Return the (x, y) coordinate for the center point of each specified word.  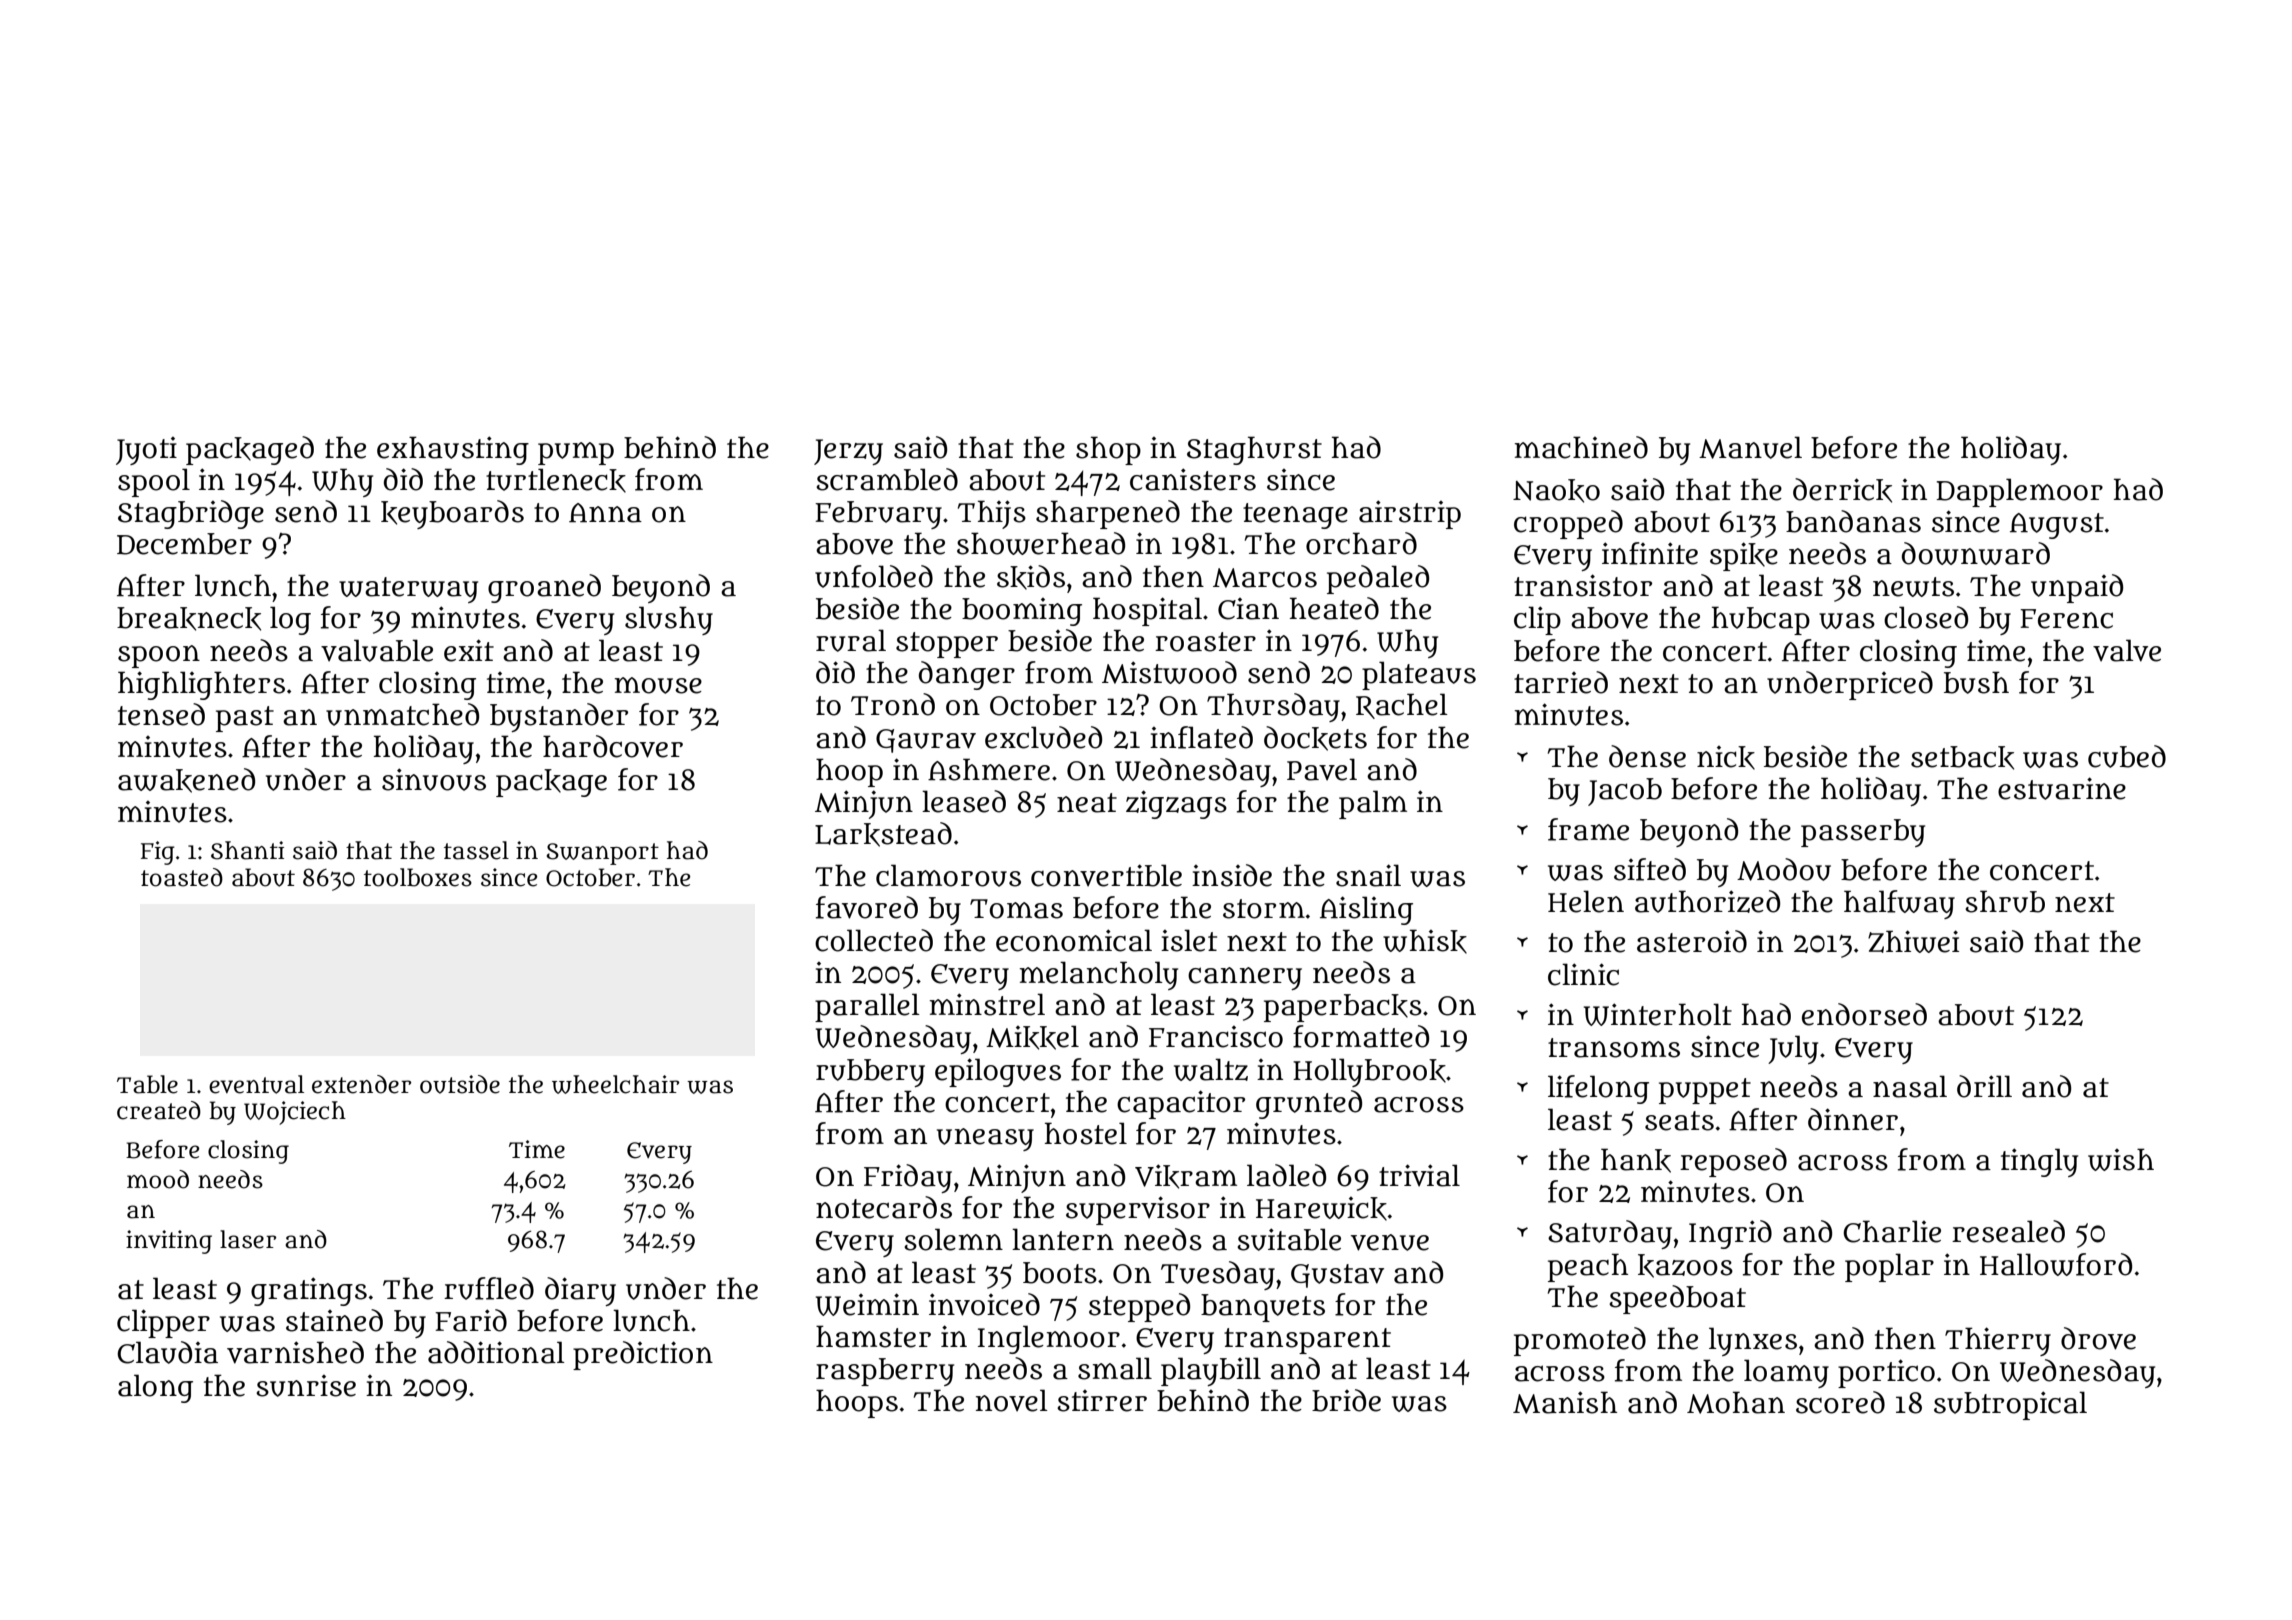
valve (2127, 650)
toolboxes (418, 877)
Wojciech (295, 1113)
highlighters (201, 685)
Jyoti (146, 451)
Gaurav (926, 741)
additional (496, 1352)
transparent (1307, 1341)
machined (1581, 447)
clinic (1583, 974)
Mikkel (1032, 1037)
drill (1984, 1086)
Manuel (1750, 447)
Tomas (1016, 909)
